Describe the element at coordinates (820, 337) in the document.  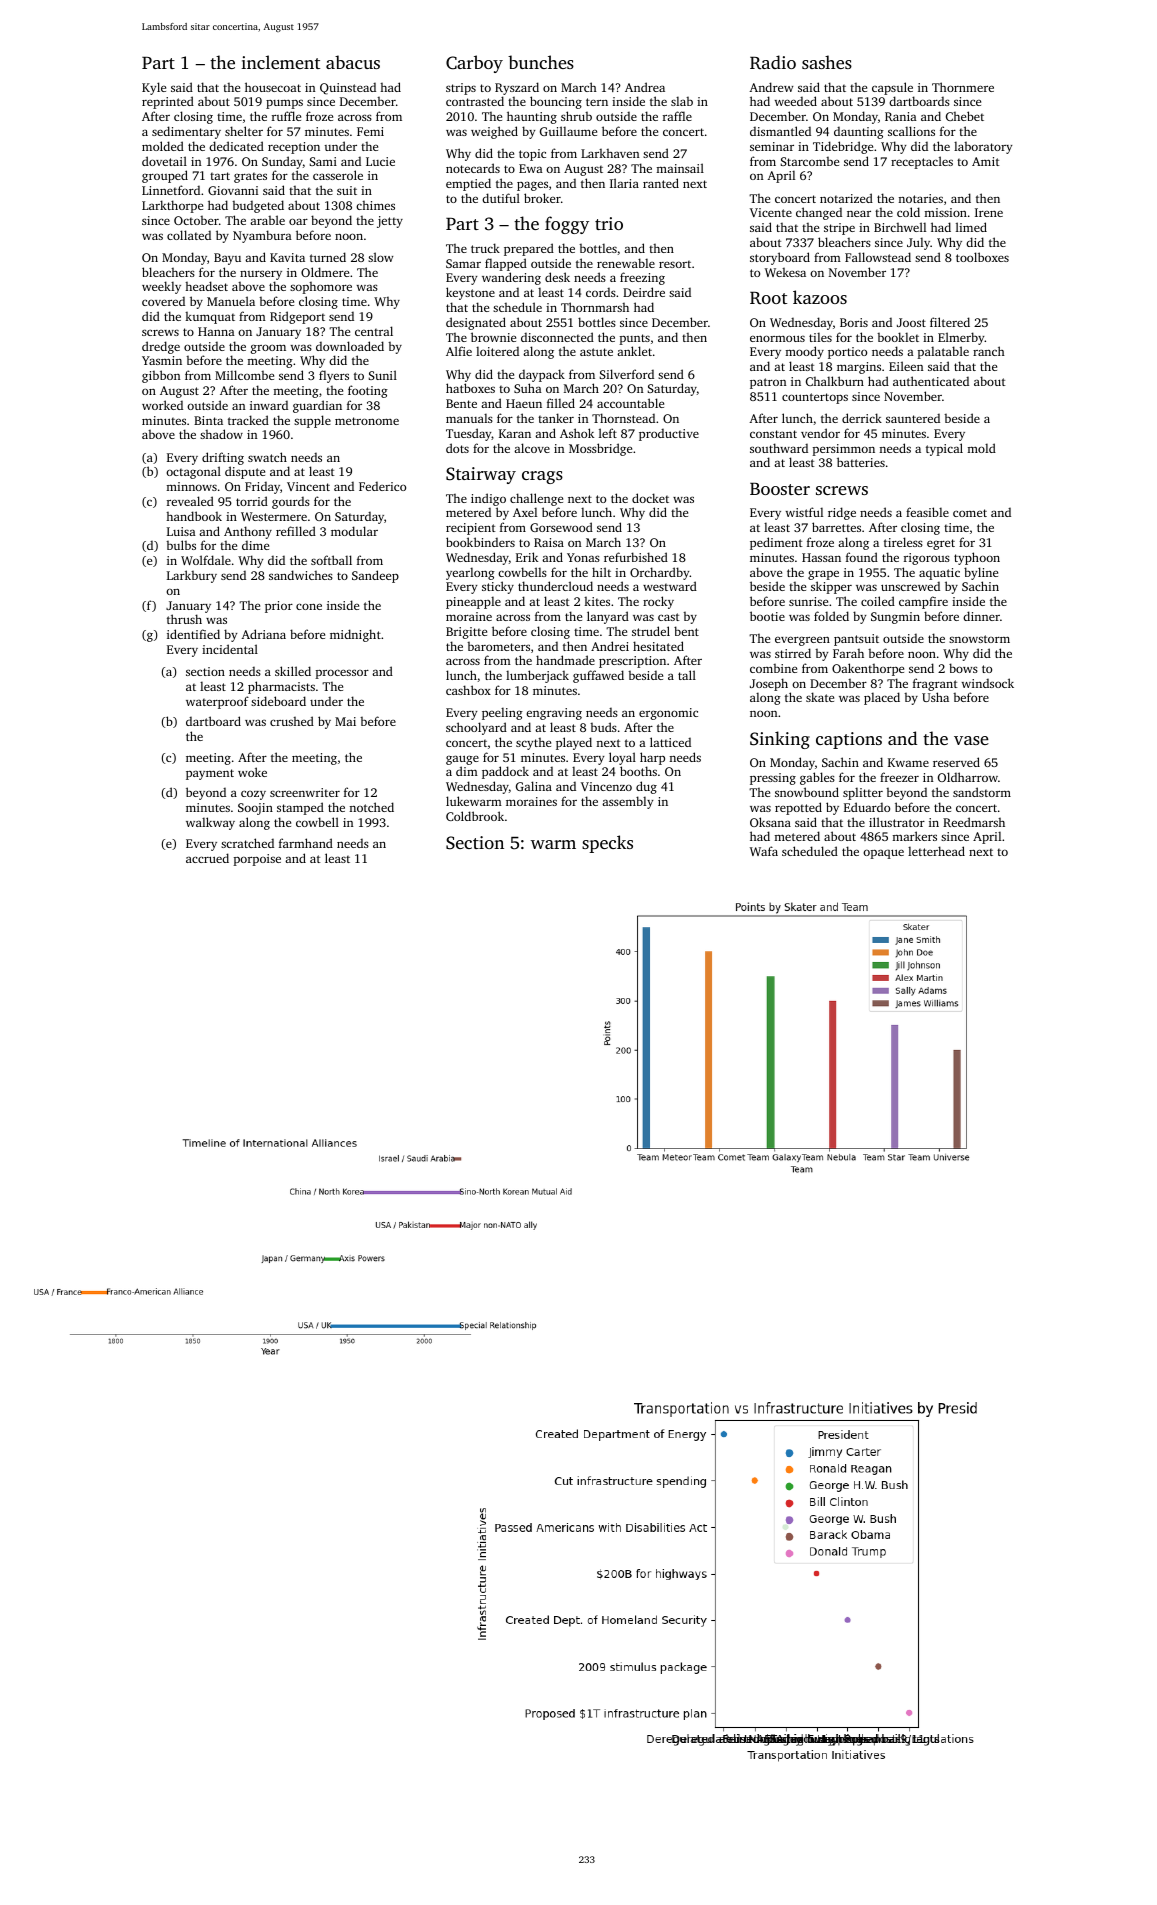
I see `tiles` at that location.
